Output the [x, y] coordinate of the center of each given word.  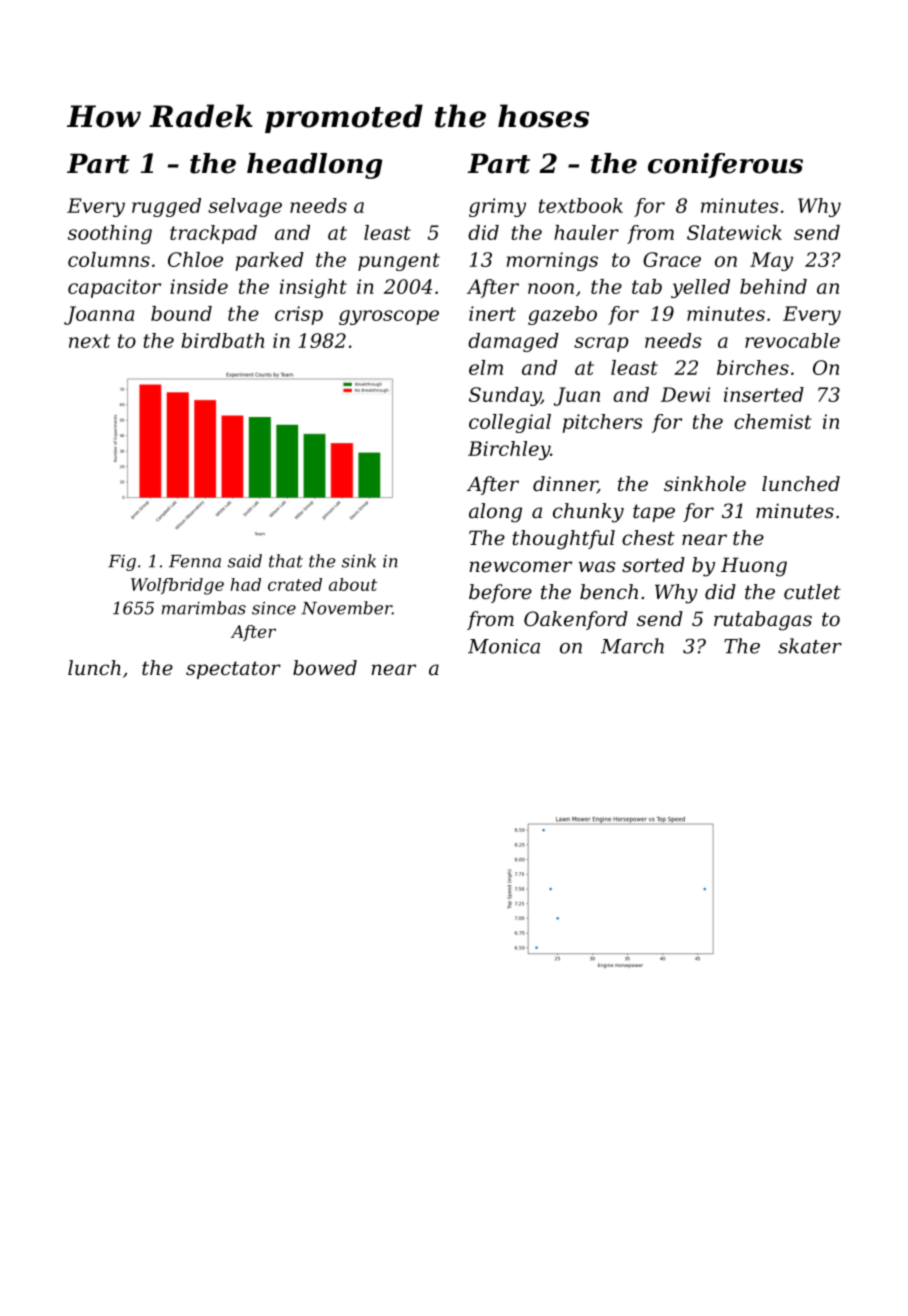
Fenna [195, 561]
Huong [754, 567]
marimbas [204, 608]
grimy [497, 207]
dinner [565, 485]
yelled [700, 288]
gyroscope [389, 317]
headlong [315, 166]
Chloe [195, 259]
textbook [581, 205]
